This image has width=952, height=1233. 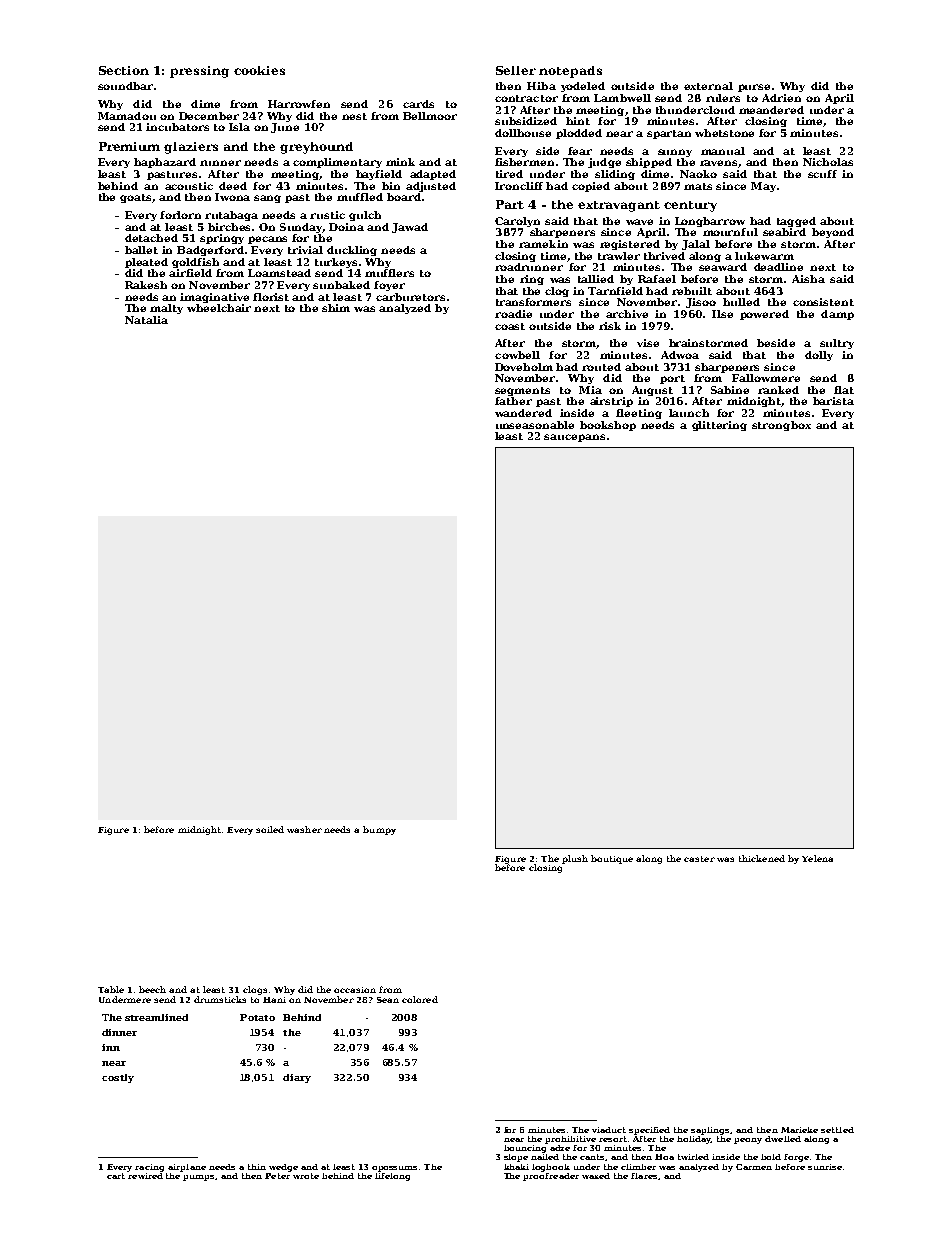 What do you see at coordinates (379, 830) in the image?
I see `bumpy` at bounding box center [379, 830].
